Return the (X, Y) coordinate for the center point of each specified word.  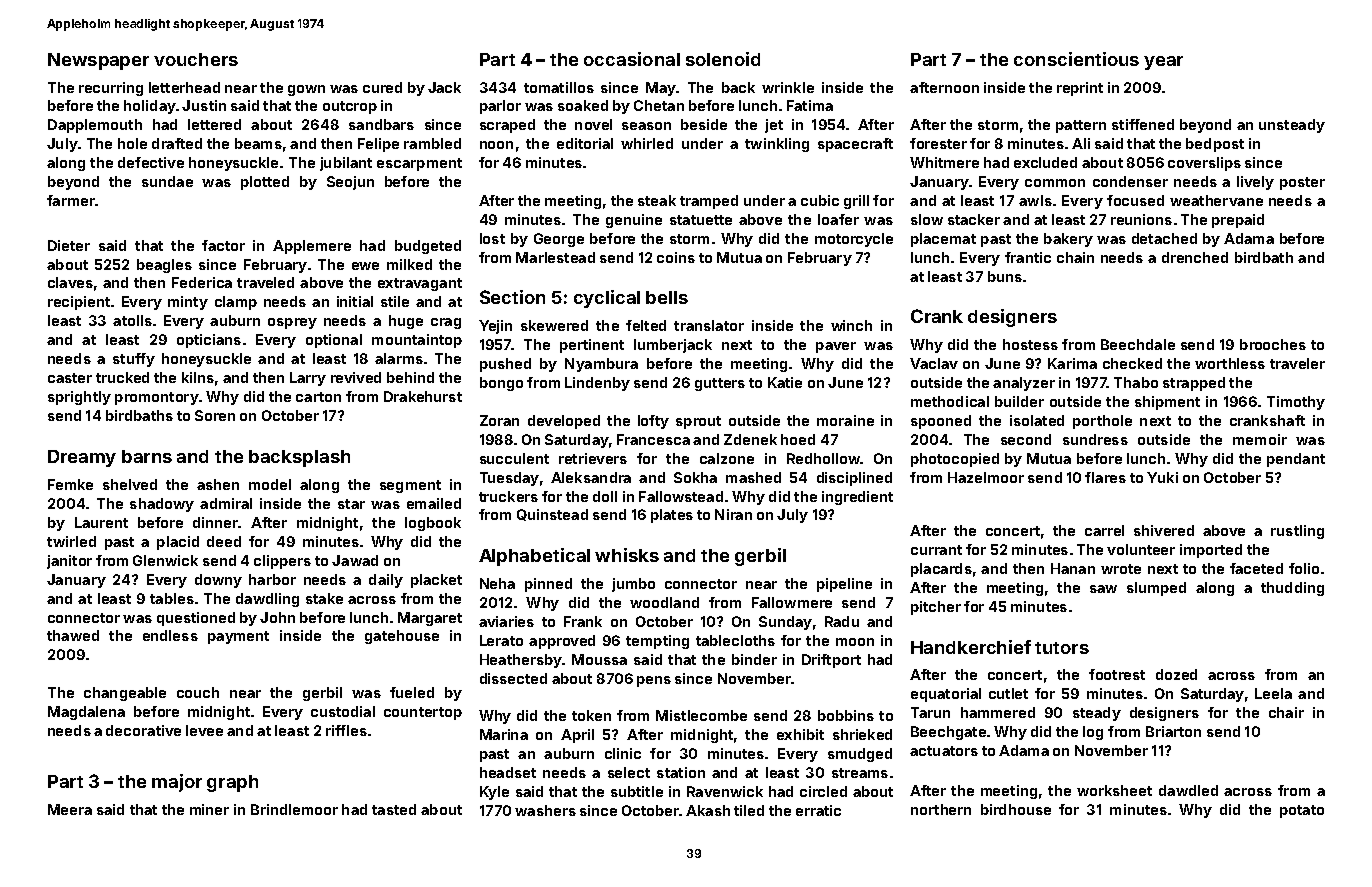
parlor (500, 107)
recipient (79, 303)
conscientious (1076, 59)
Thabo (1136, 382)
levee (204, 730)
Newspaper (98, 61)
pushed (505, 365)
